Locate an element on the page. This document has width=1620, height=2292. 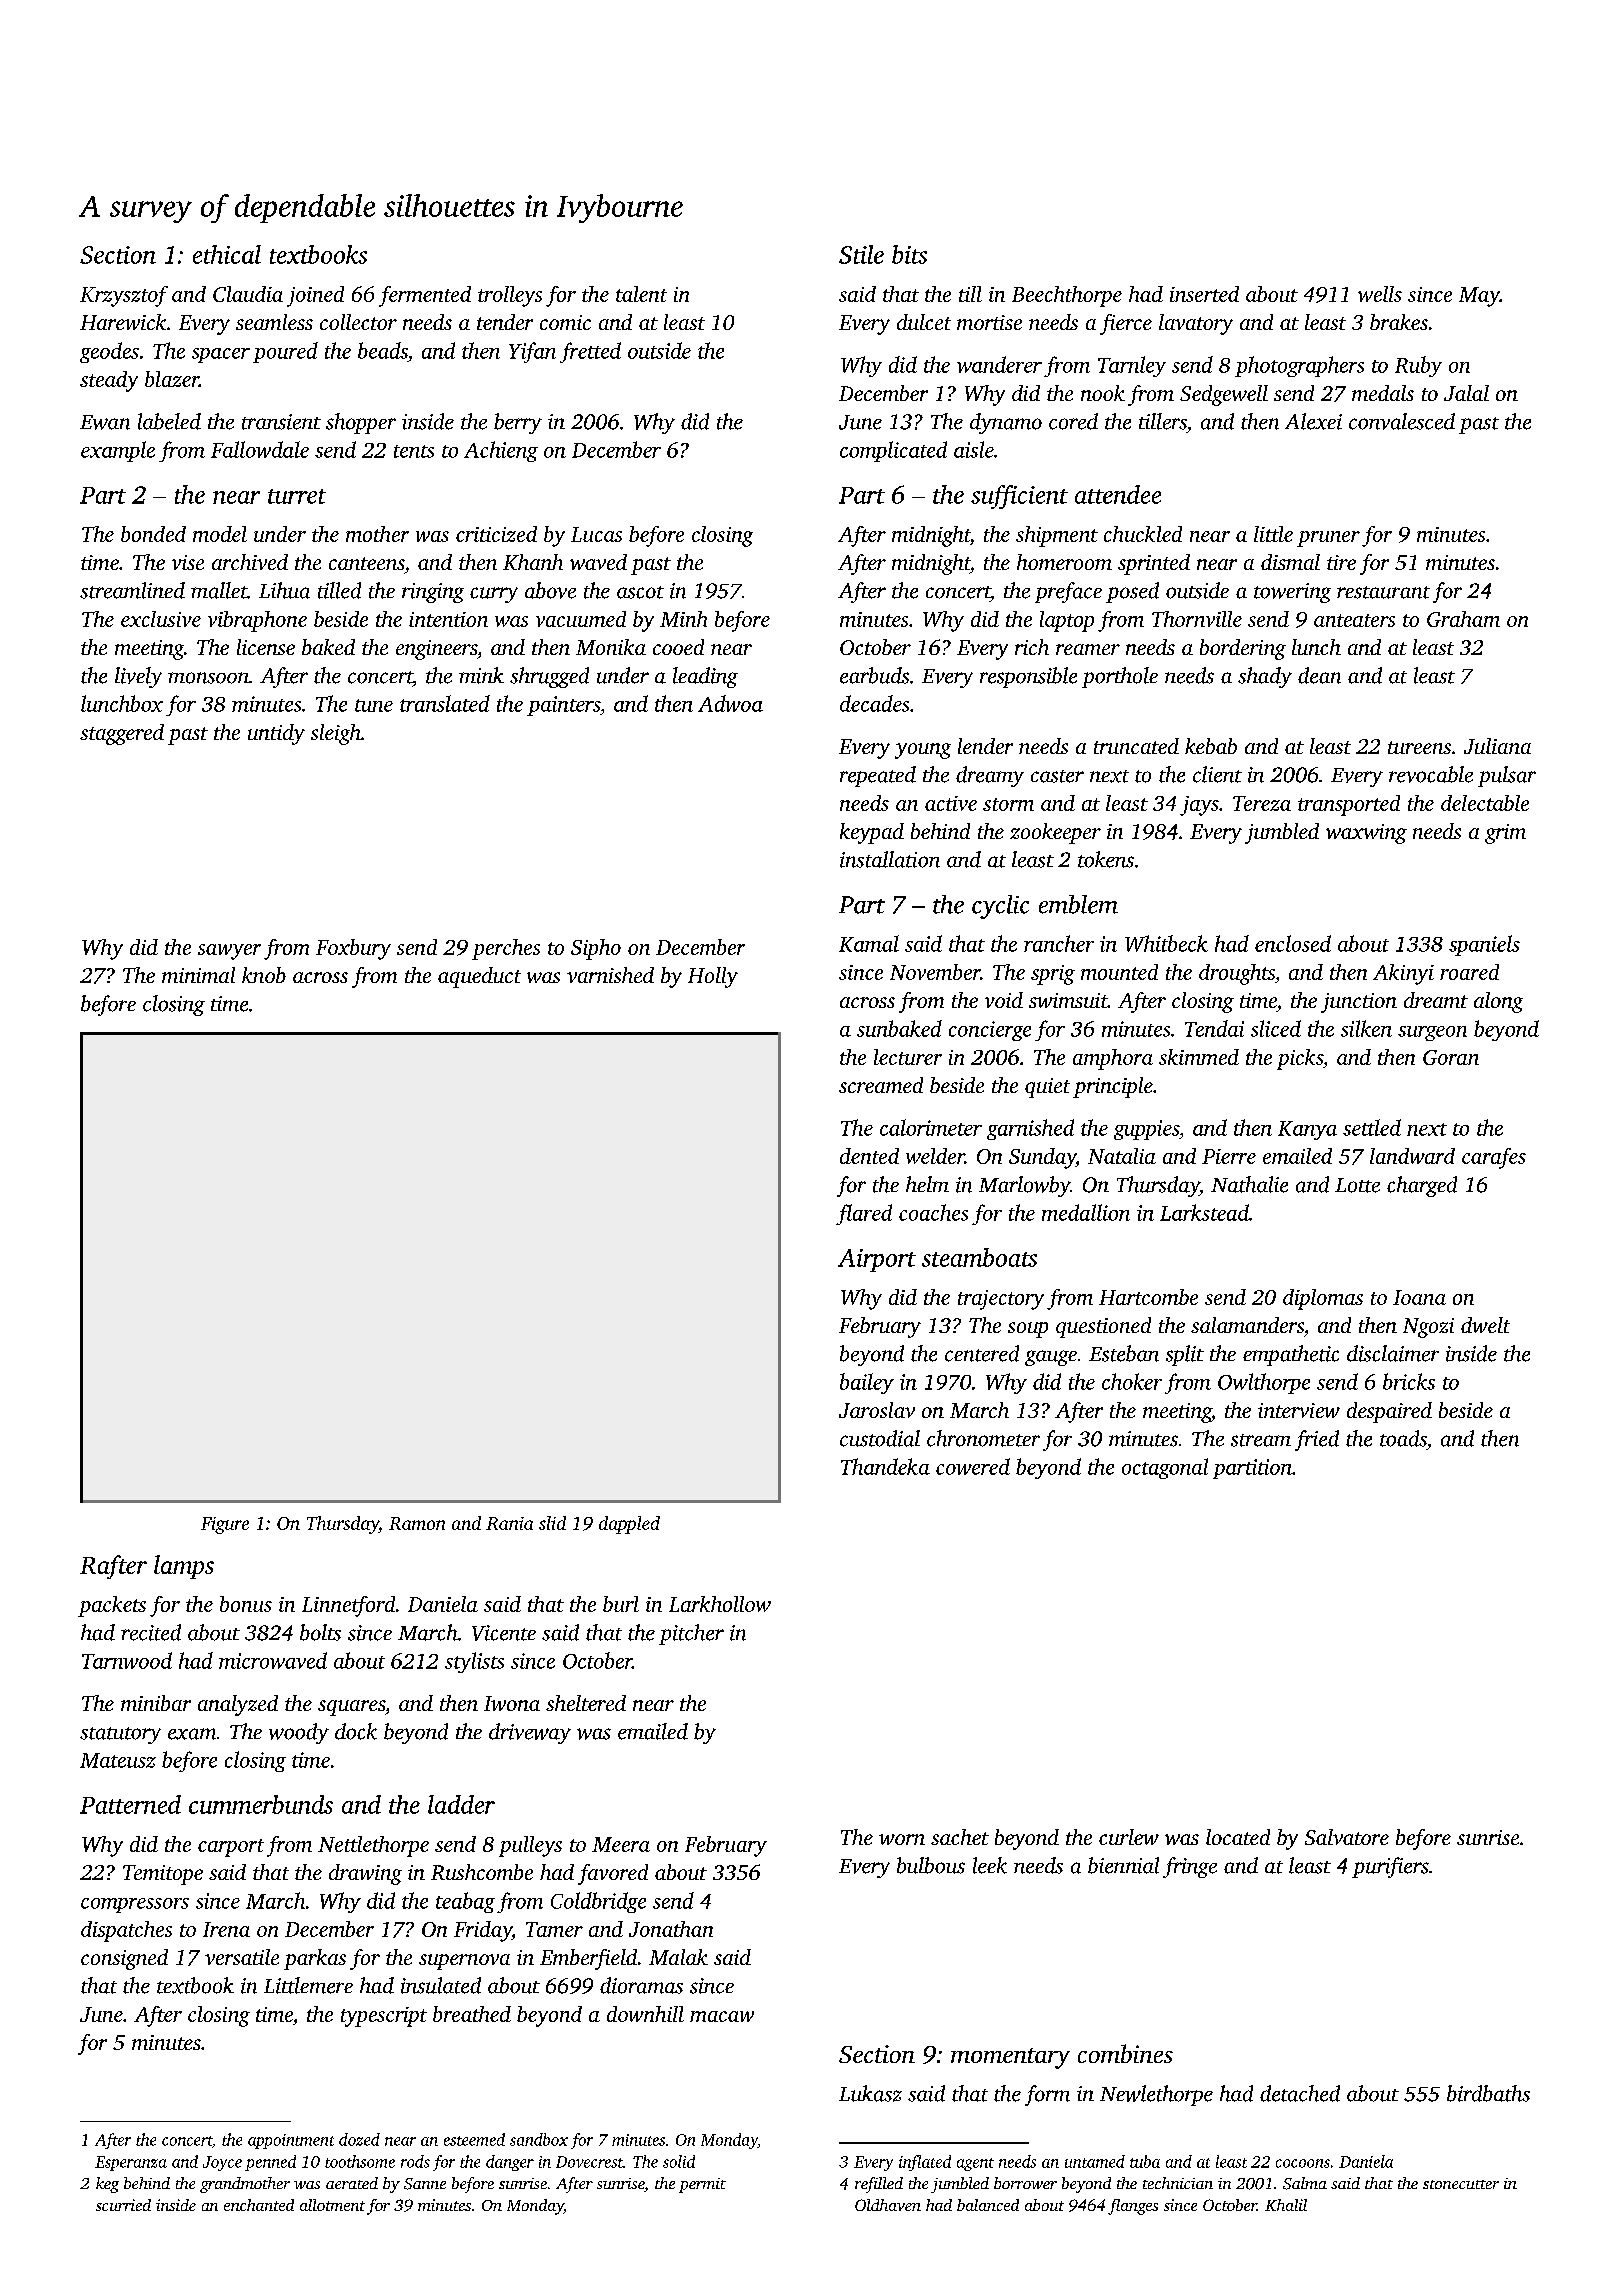
leek is located at coordinates (990, 1865).
